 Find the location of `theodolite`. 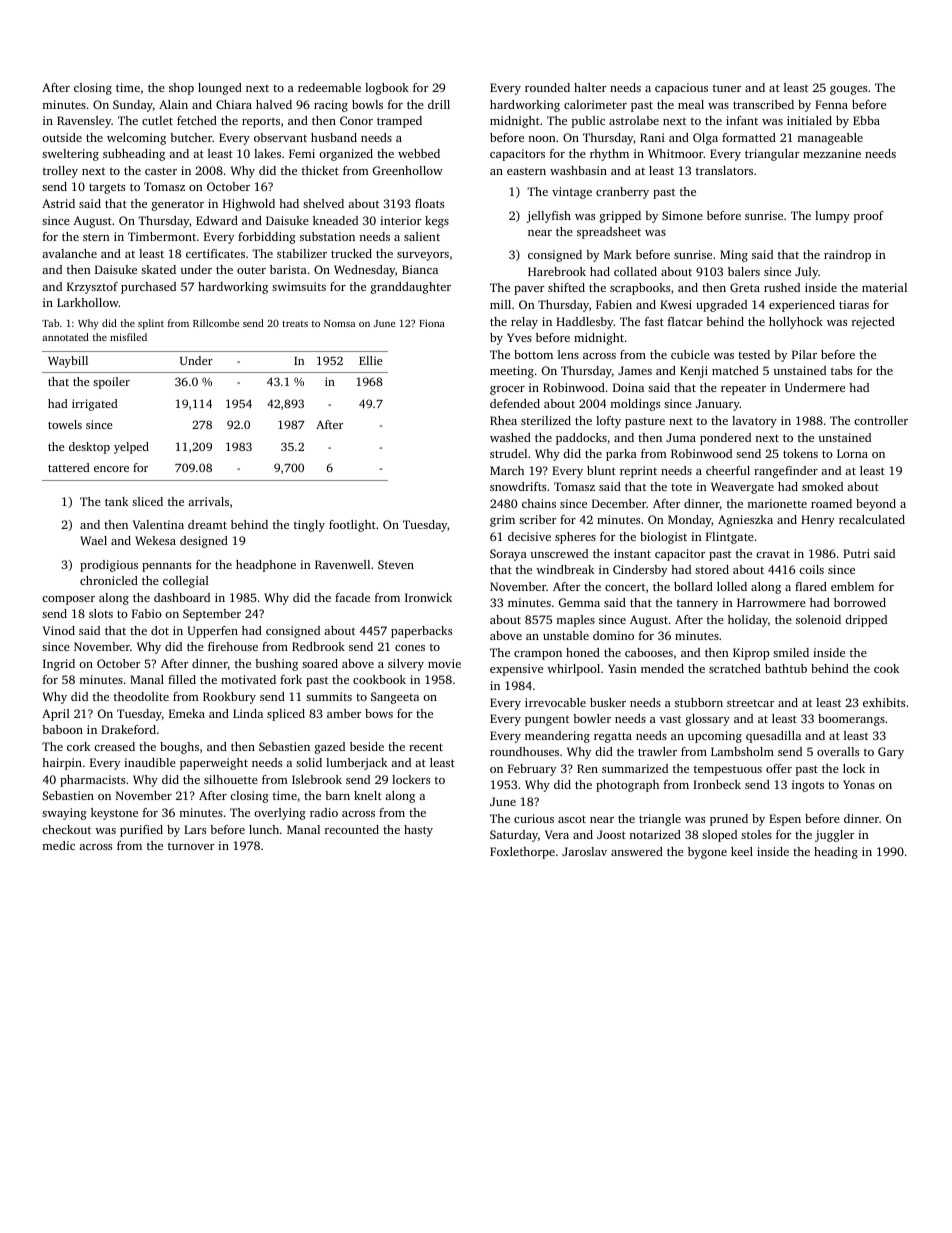

theodolite is located at coordinates (141, 696).
